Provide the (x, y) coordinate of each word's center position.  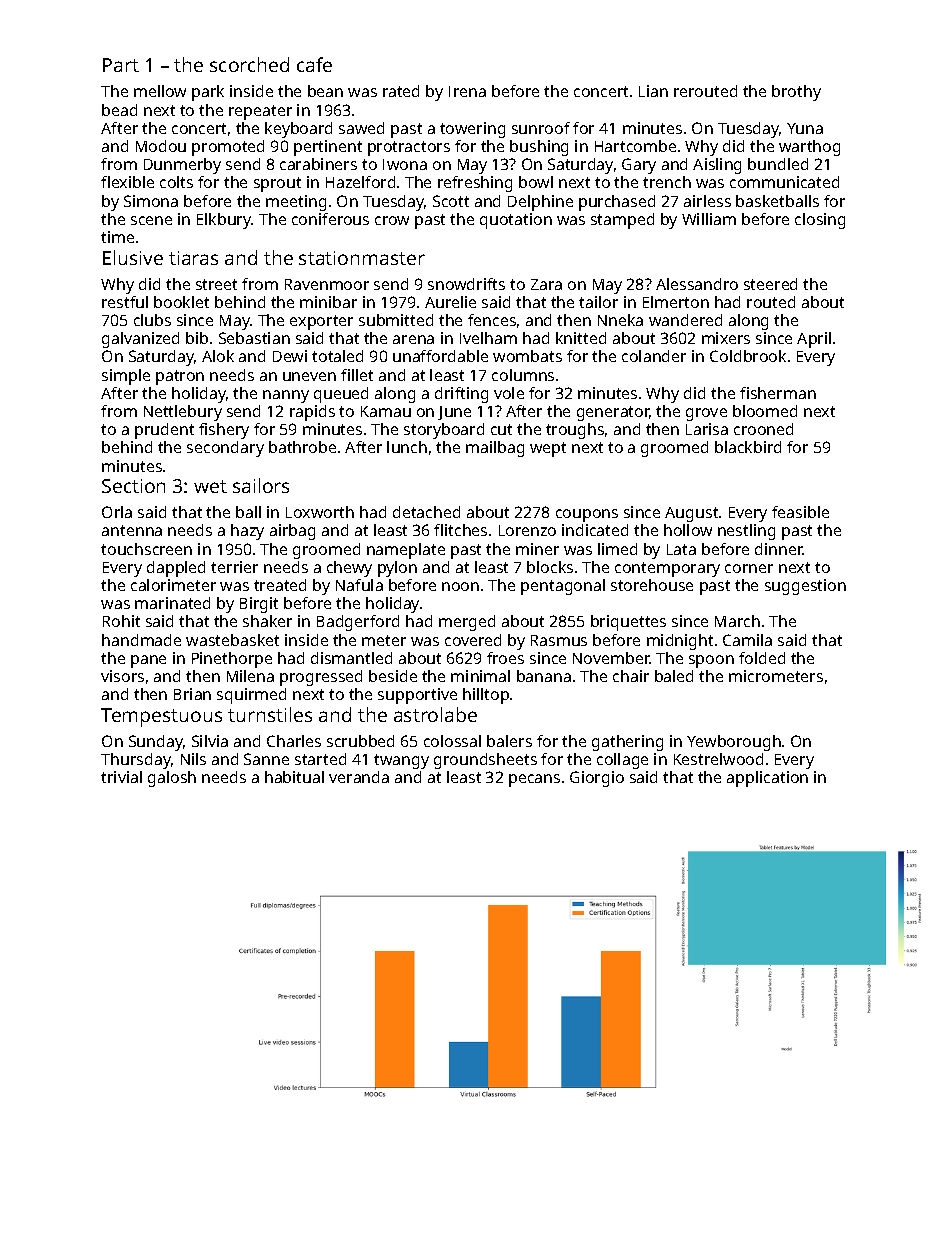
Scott (451, 201)
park (208, 93)
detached (426, 512)
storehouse (652, 585)
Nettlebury (183, 413)
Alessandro (697, 284)
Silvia (210, 741)
